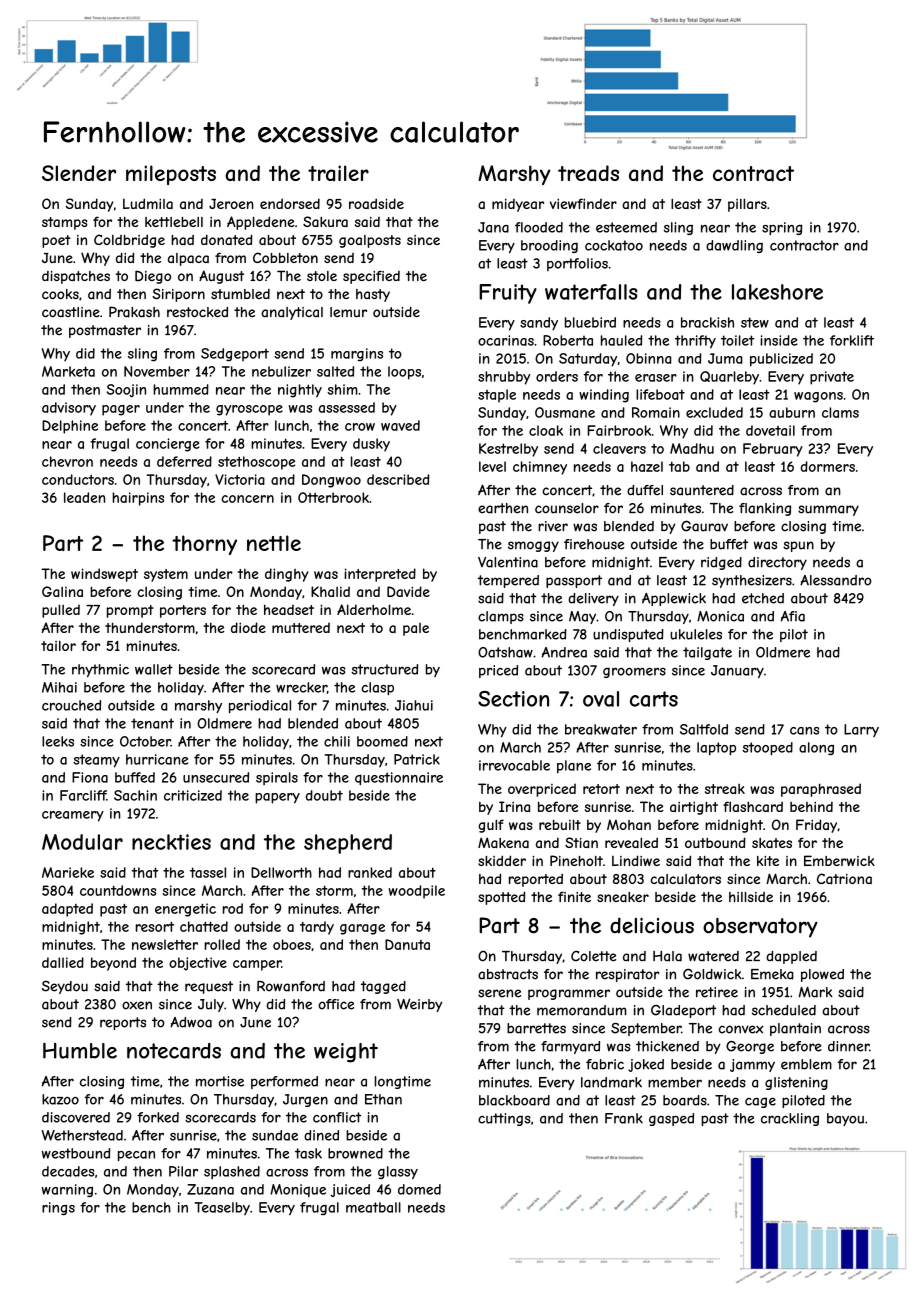 The width and height of the screenshot is (924, 1308). I want to click on Slender, so click(79, 173).
